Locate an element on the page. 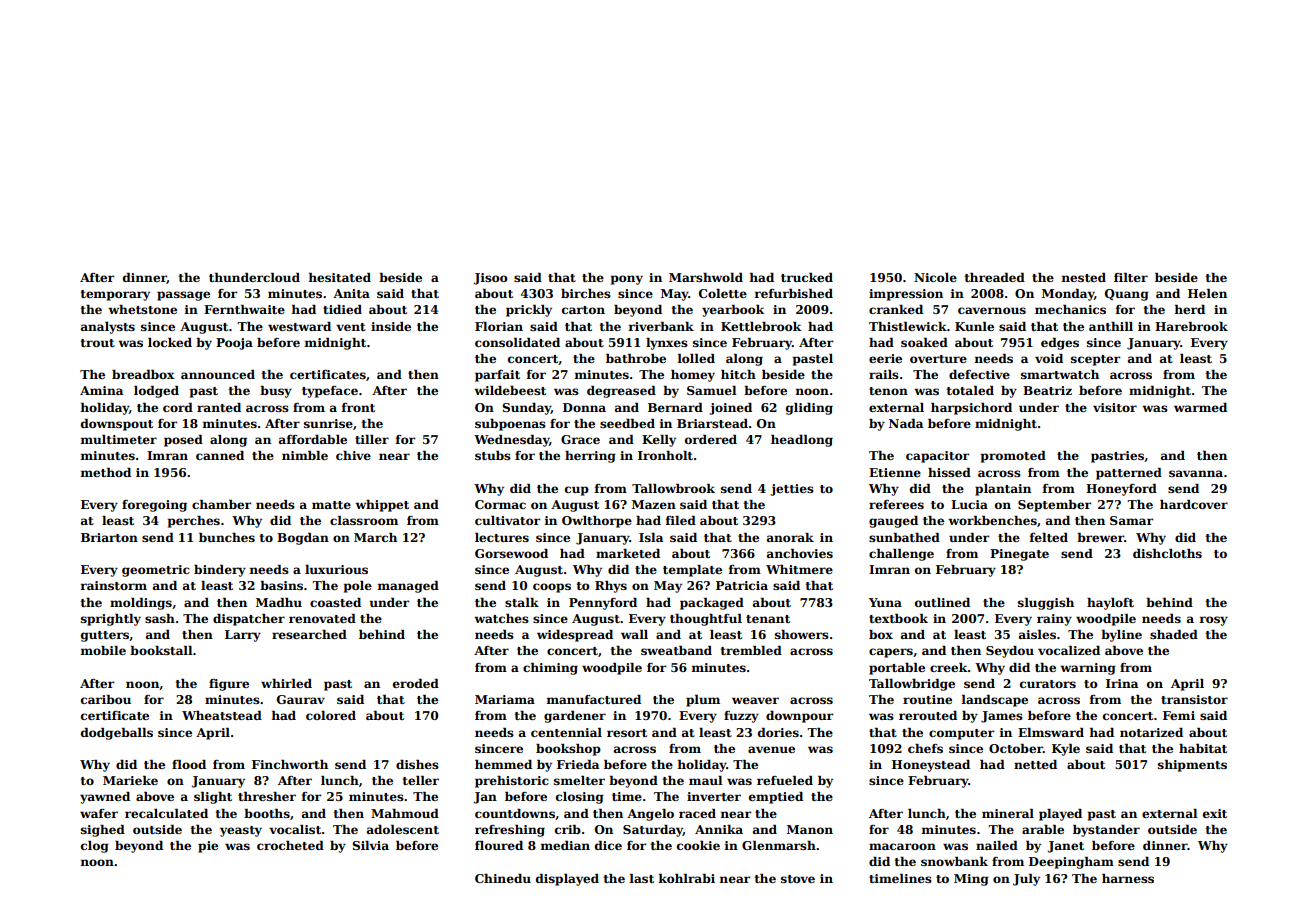  temporary is located at coordinates (115, 295).
